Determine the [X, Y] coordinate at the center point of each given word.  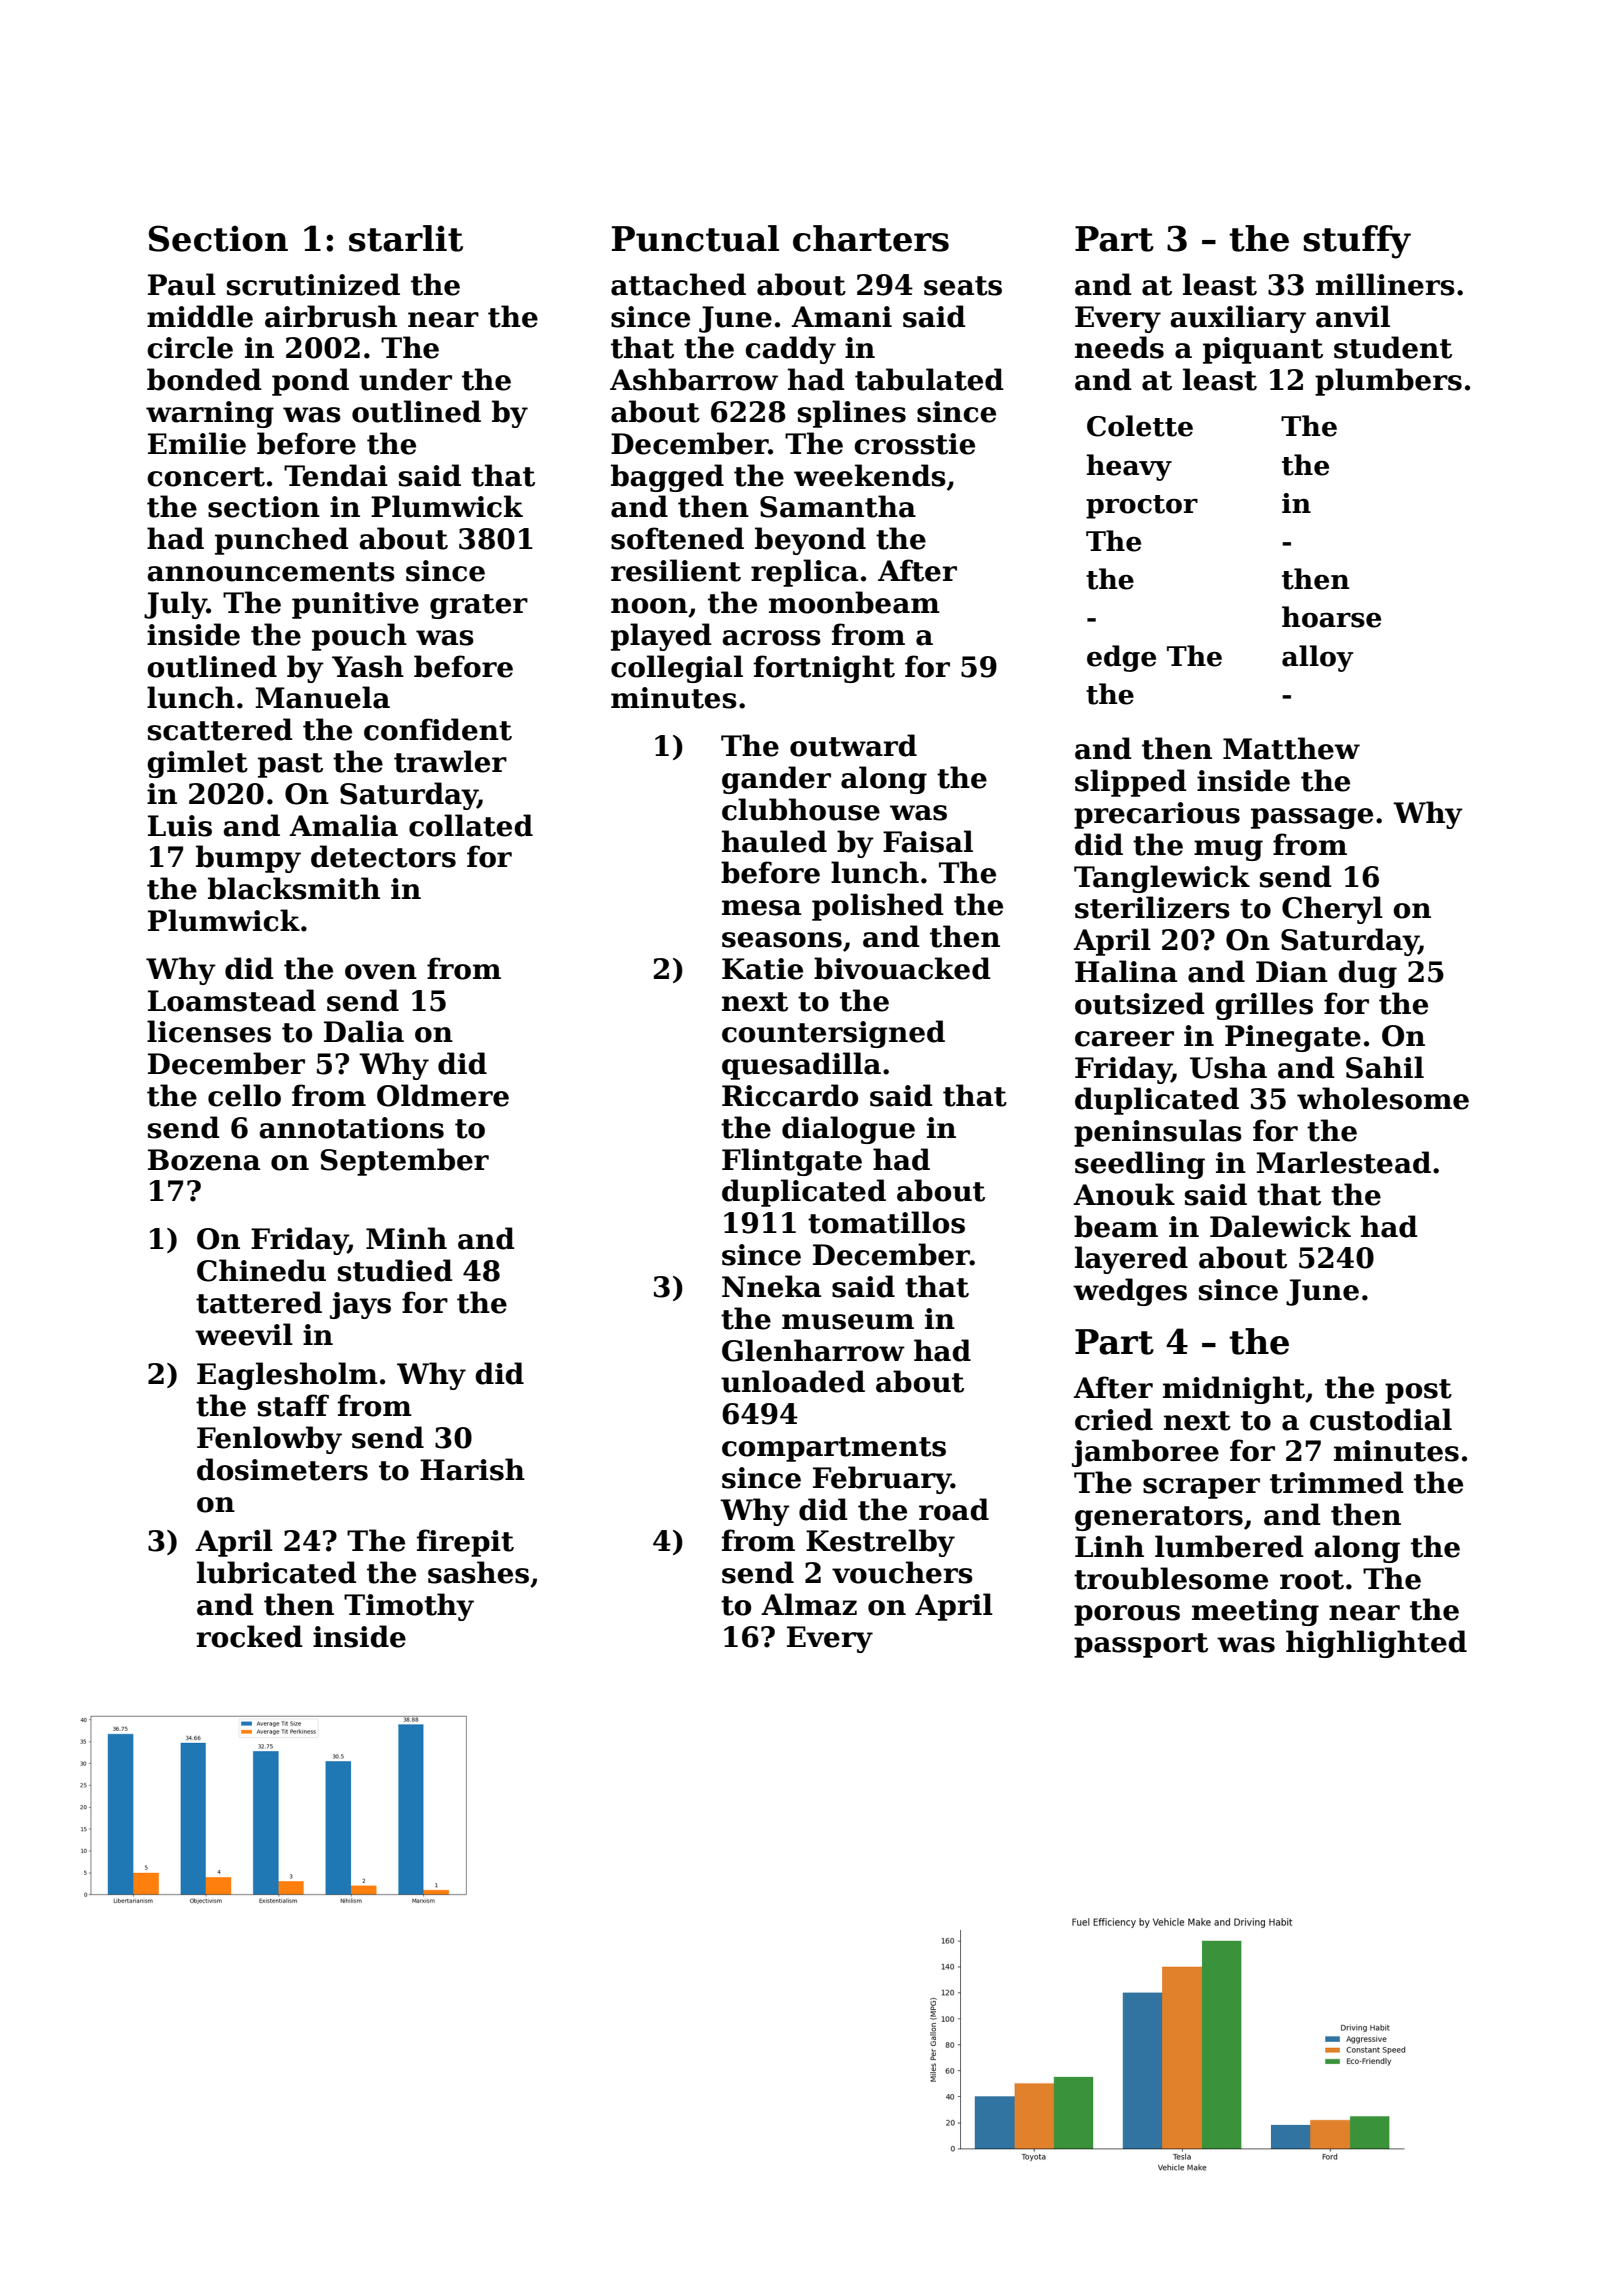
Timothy [409, 1607]
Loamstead [232, 1000]
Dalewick [1280, 1226]
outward [853, 745]
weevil [244, 1334]
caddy [790, 350]
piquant [1263, 350]
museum [848, 1322]
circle [190, 347]
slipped [1131, 783]
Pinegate [1293, 1038]
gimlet [197, 764]
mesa [761, 908]
